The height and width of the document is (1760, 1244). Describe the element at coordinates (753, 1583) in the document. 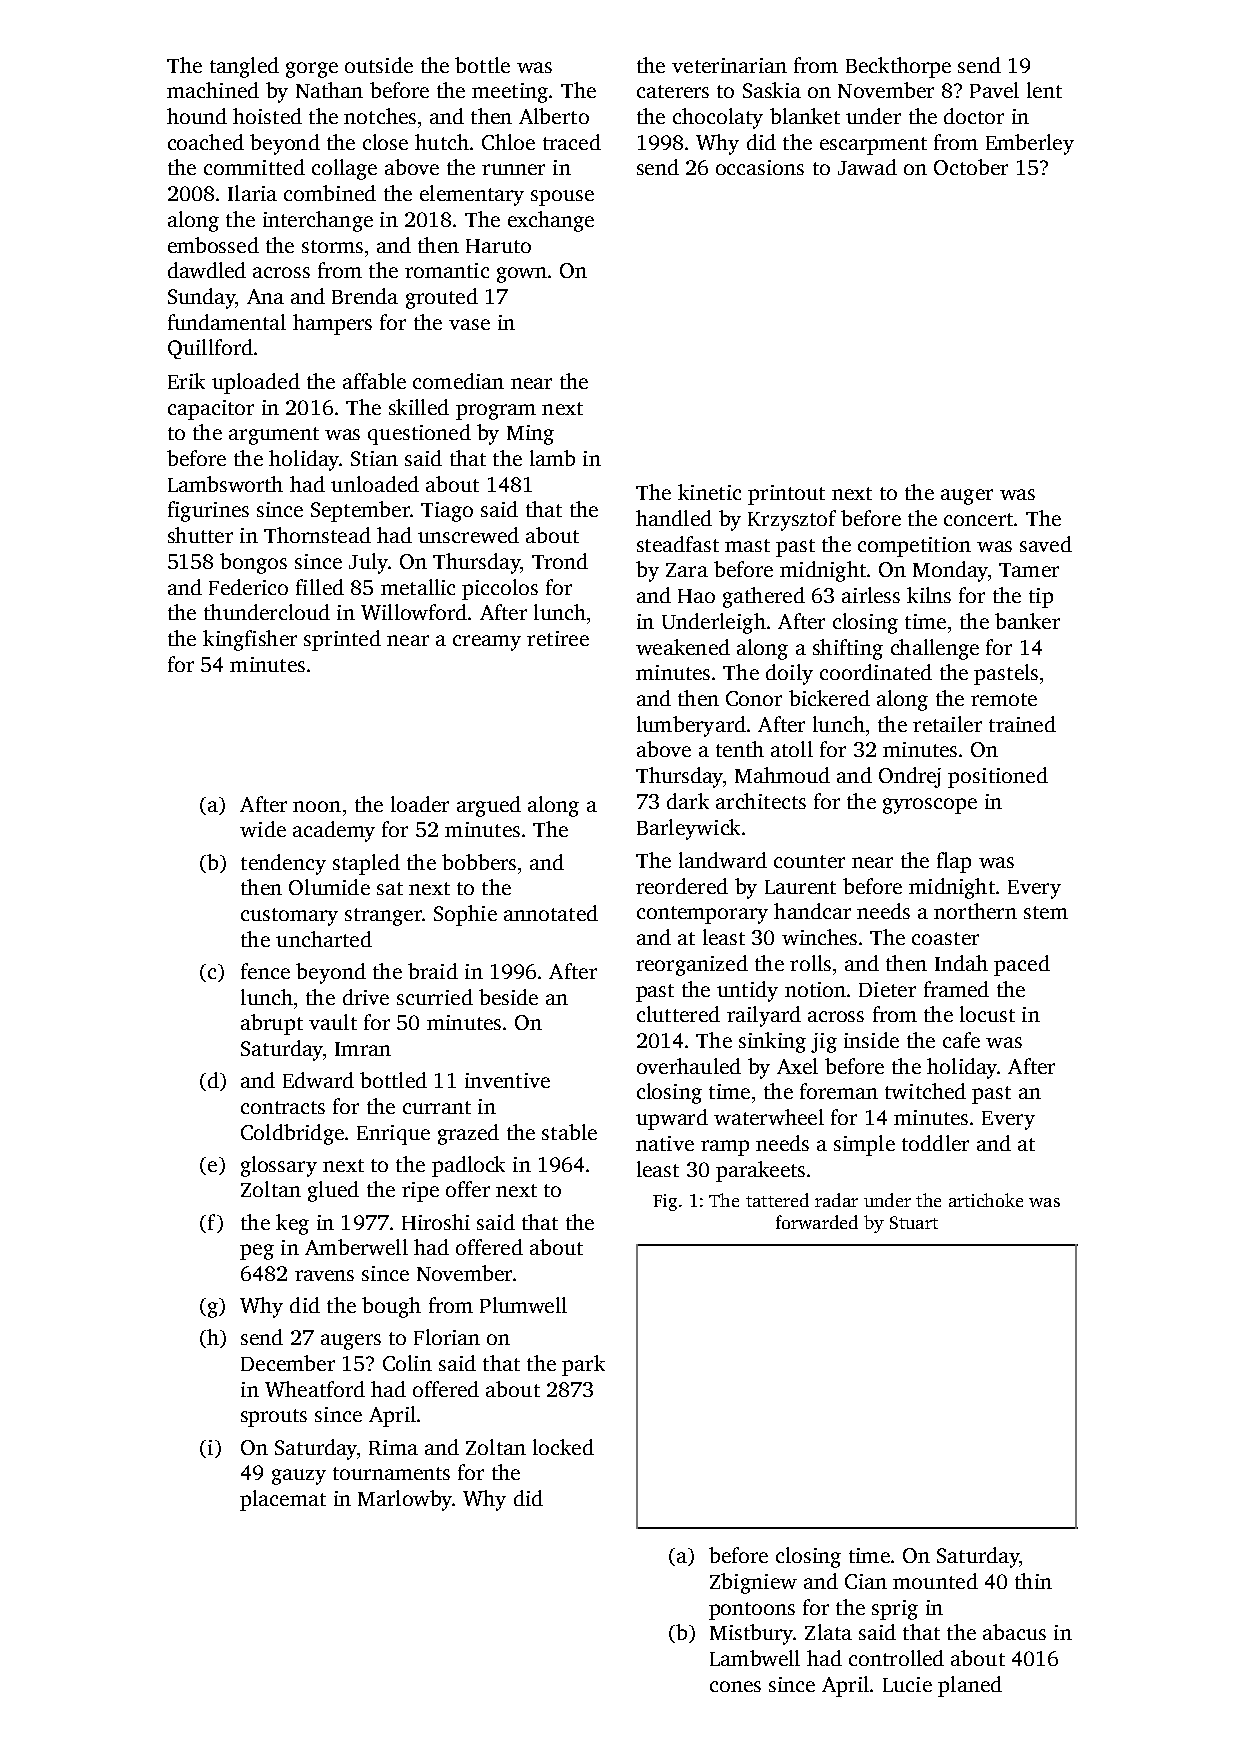

I see `Zbigniew` at that location.
